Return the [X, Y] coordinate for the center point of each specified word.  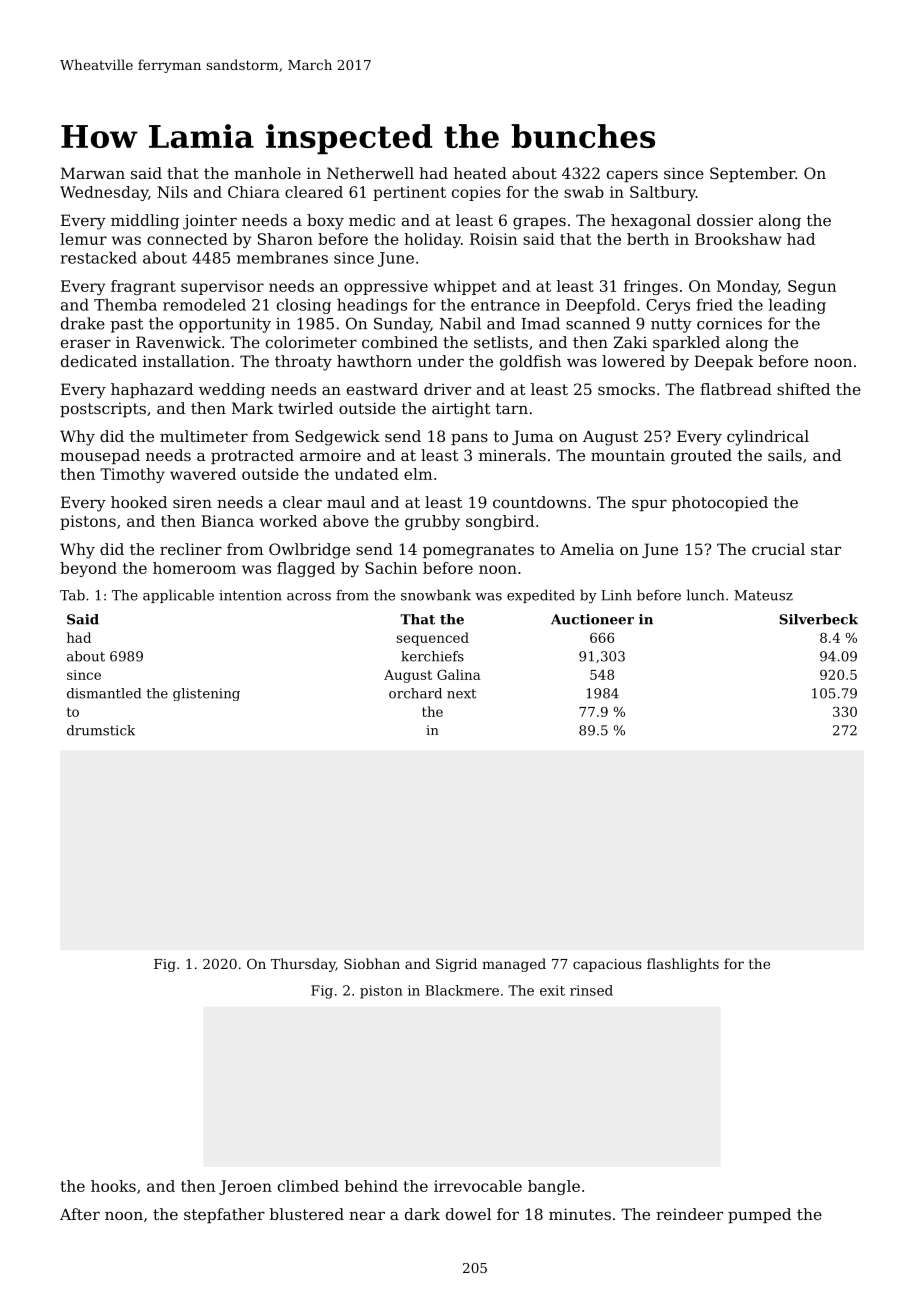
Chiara [254, 192]
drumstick [101, 730]
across [309, 597]
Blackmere [462, 990]
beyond [88, 569]
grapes [539, 224]
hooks [113, 1186]
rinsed [591, 990]
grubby [432, 522]
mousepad [100, 456]
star [826, 549]
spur [649, 505]
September [752, 174]
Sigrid [456, 965]
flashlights [683, 965]
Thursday [303, 965]
